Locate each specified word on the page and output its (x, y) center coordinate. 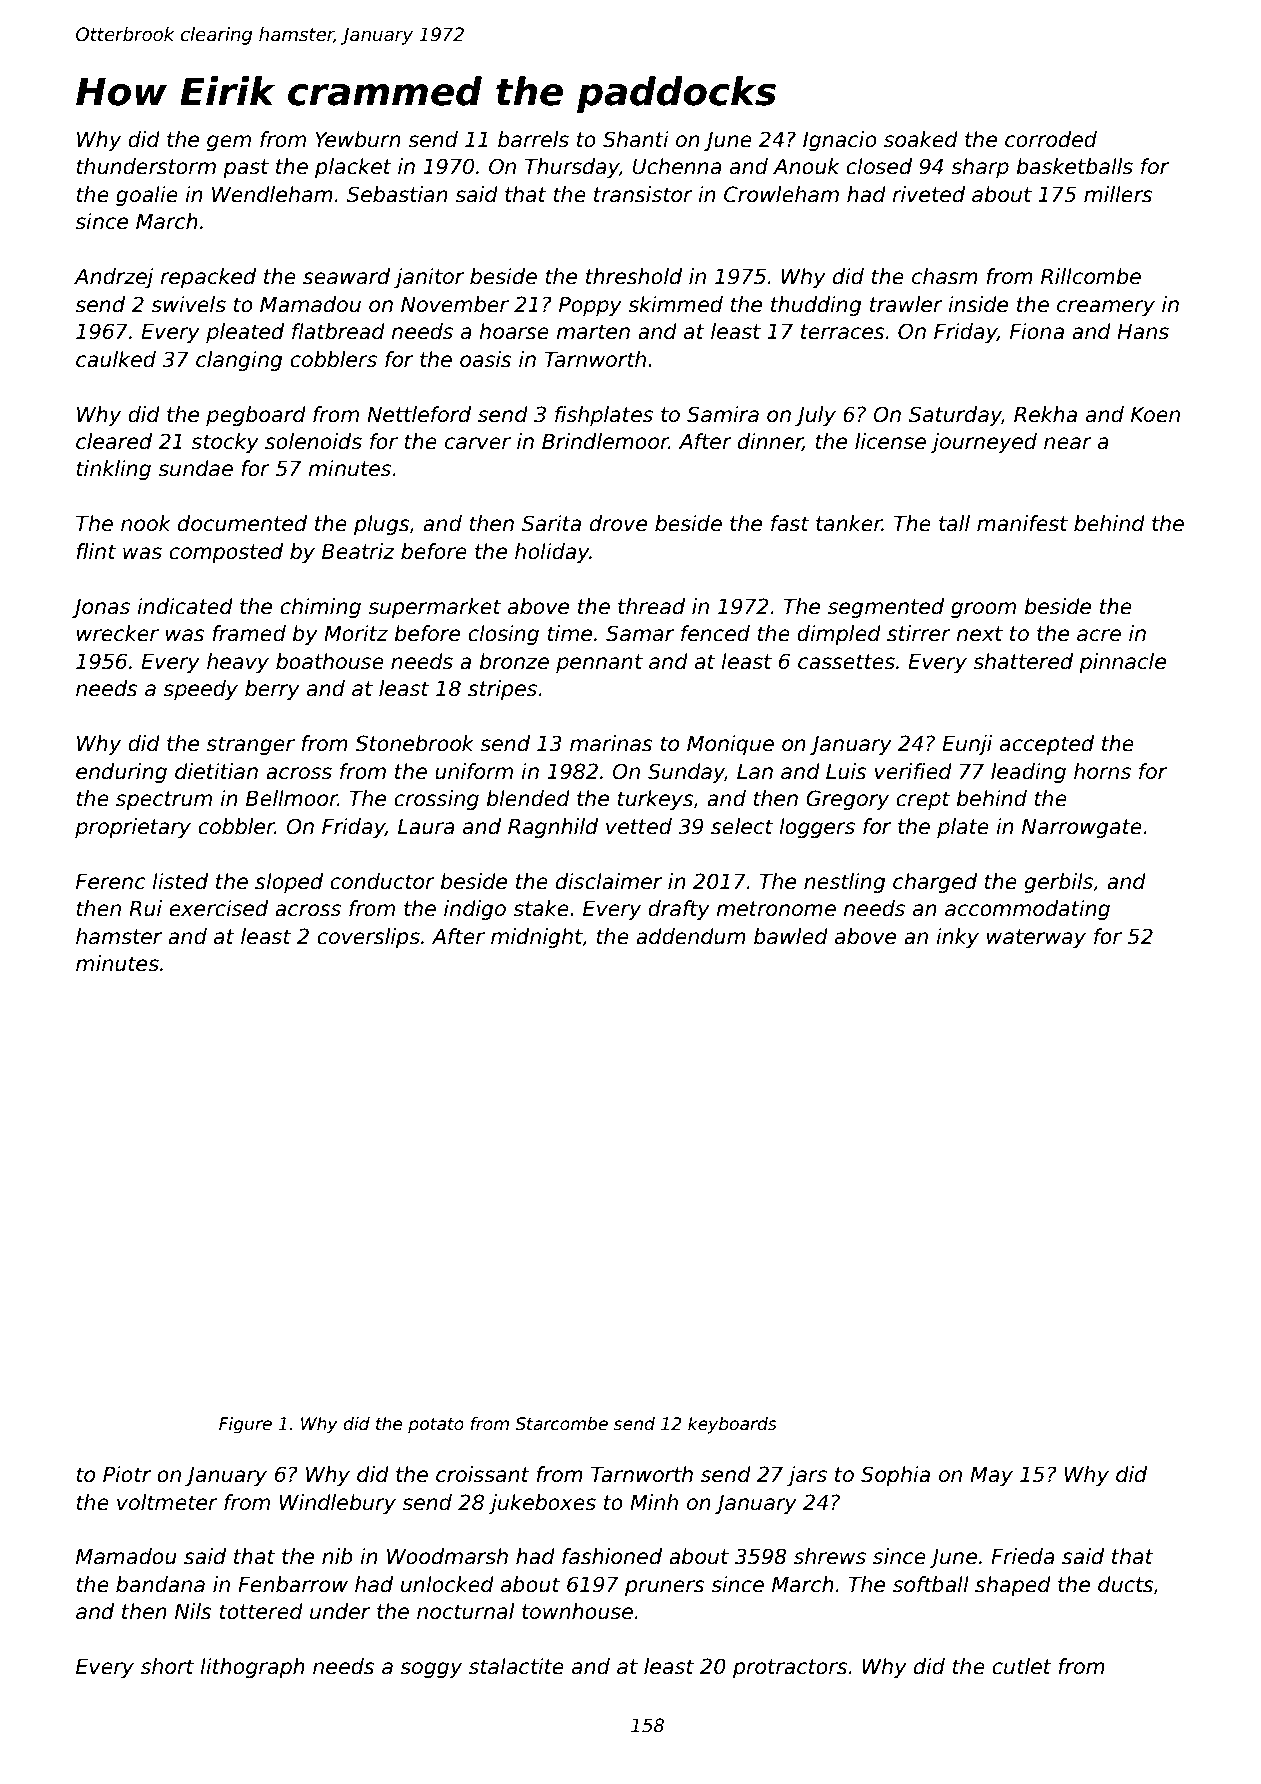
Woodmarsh (447, 1556)
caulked (116, 359)
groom (983, 610)
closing (503, 635)
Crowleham (781, 194)
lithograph (252, 1668)
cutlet (1022, 1666)
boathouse (330, 661)
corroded (1051, 139)
